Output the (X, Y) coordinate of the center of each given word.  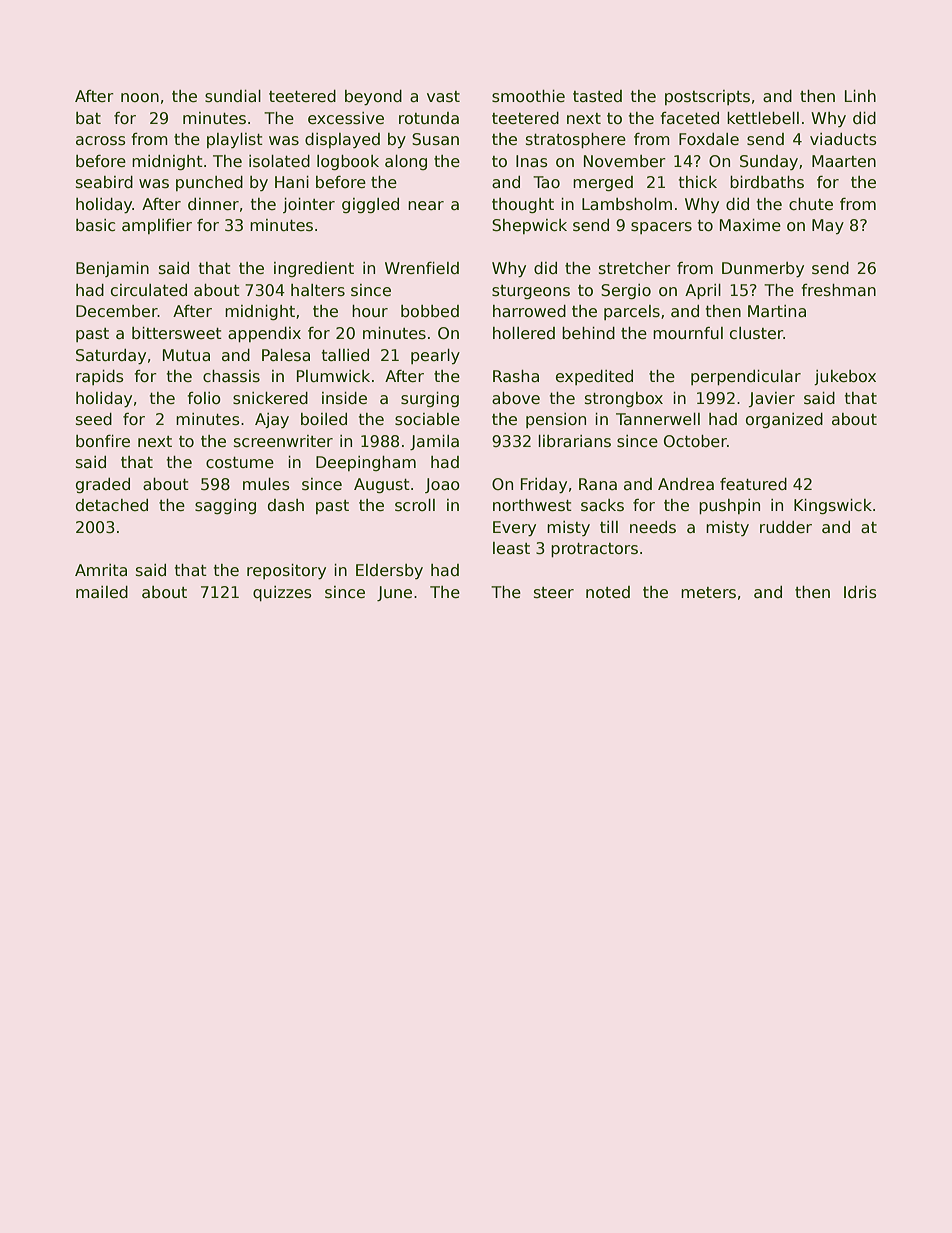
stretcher (635, 268)
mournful (688, 333)
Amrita (101, 570)
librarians (574, 441)
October (695, 441)
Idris (860, 592)
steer (554, 593)
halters (318, 290)
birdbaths (767, 182)
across (101, 141)
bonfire (103, 441)
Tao (546, 182)
